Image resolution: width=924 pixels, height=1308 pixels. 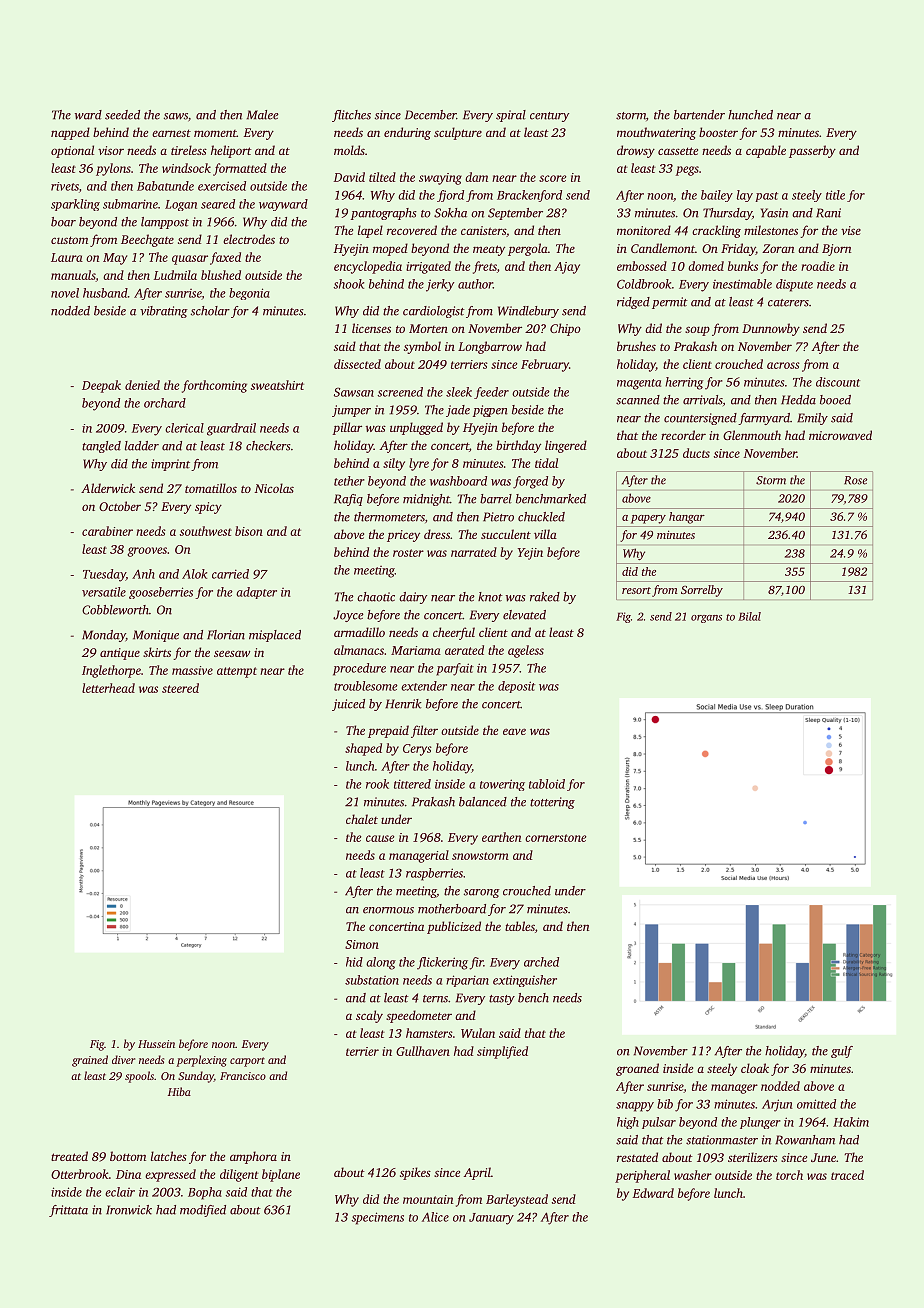 I want to click on vise, so click(x=851, y=230).
